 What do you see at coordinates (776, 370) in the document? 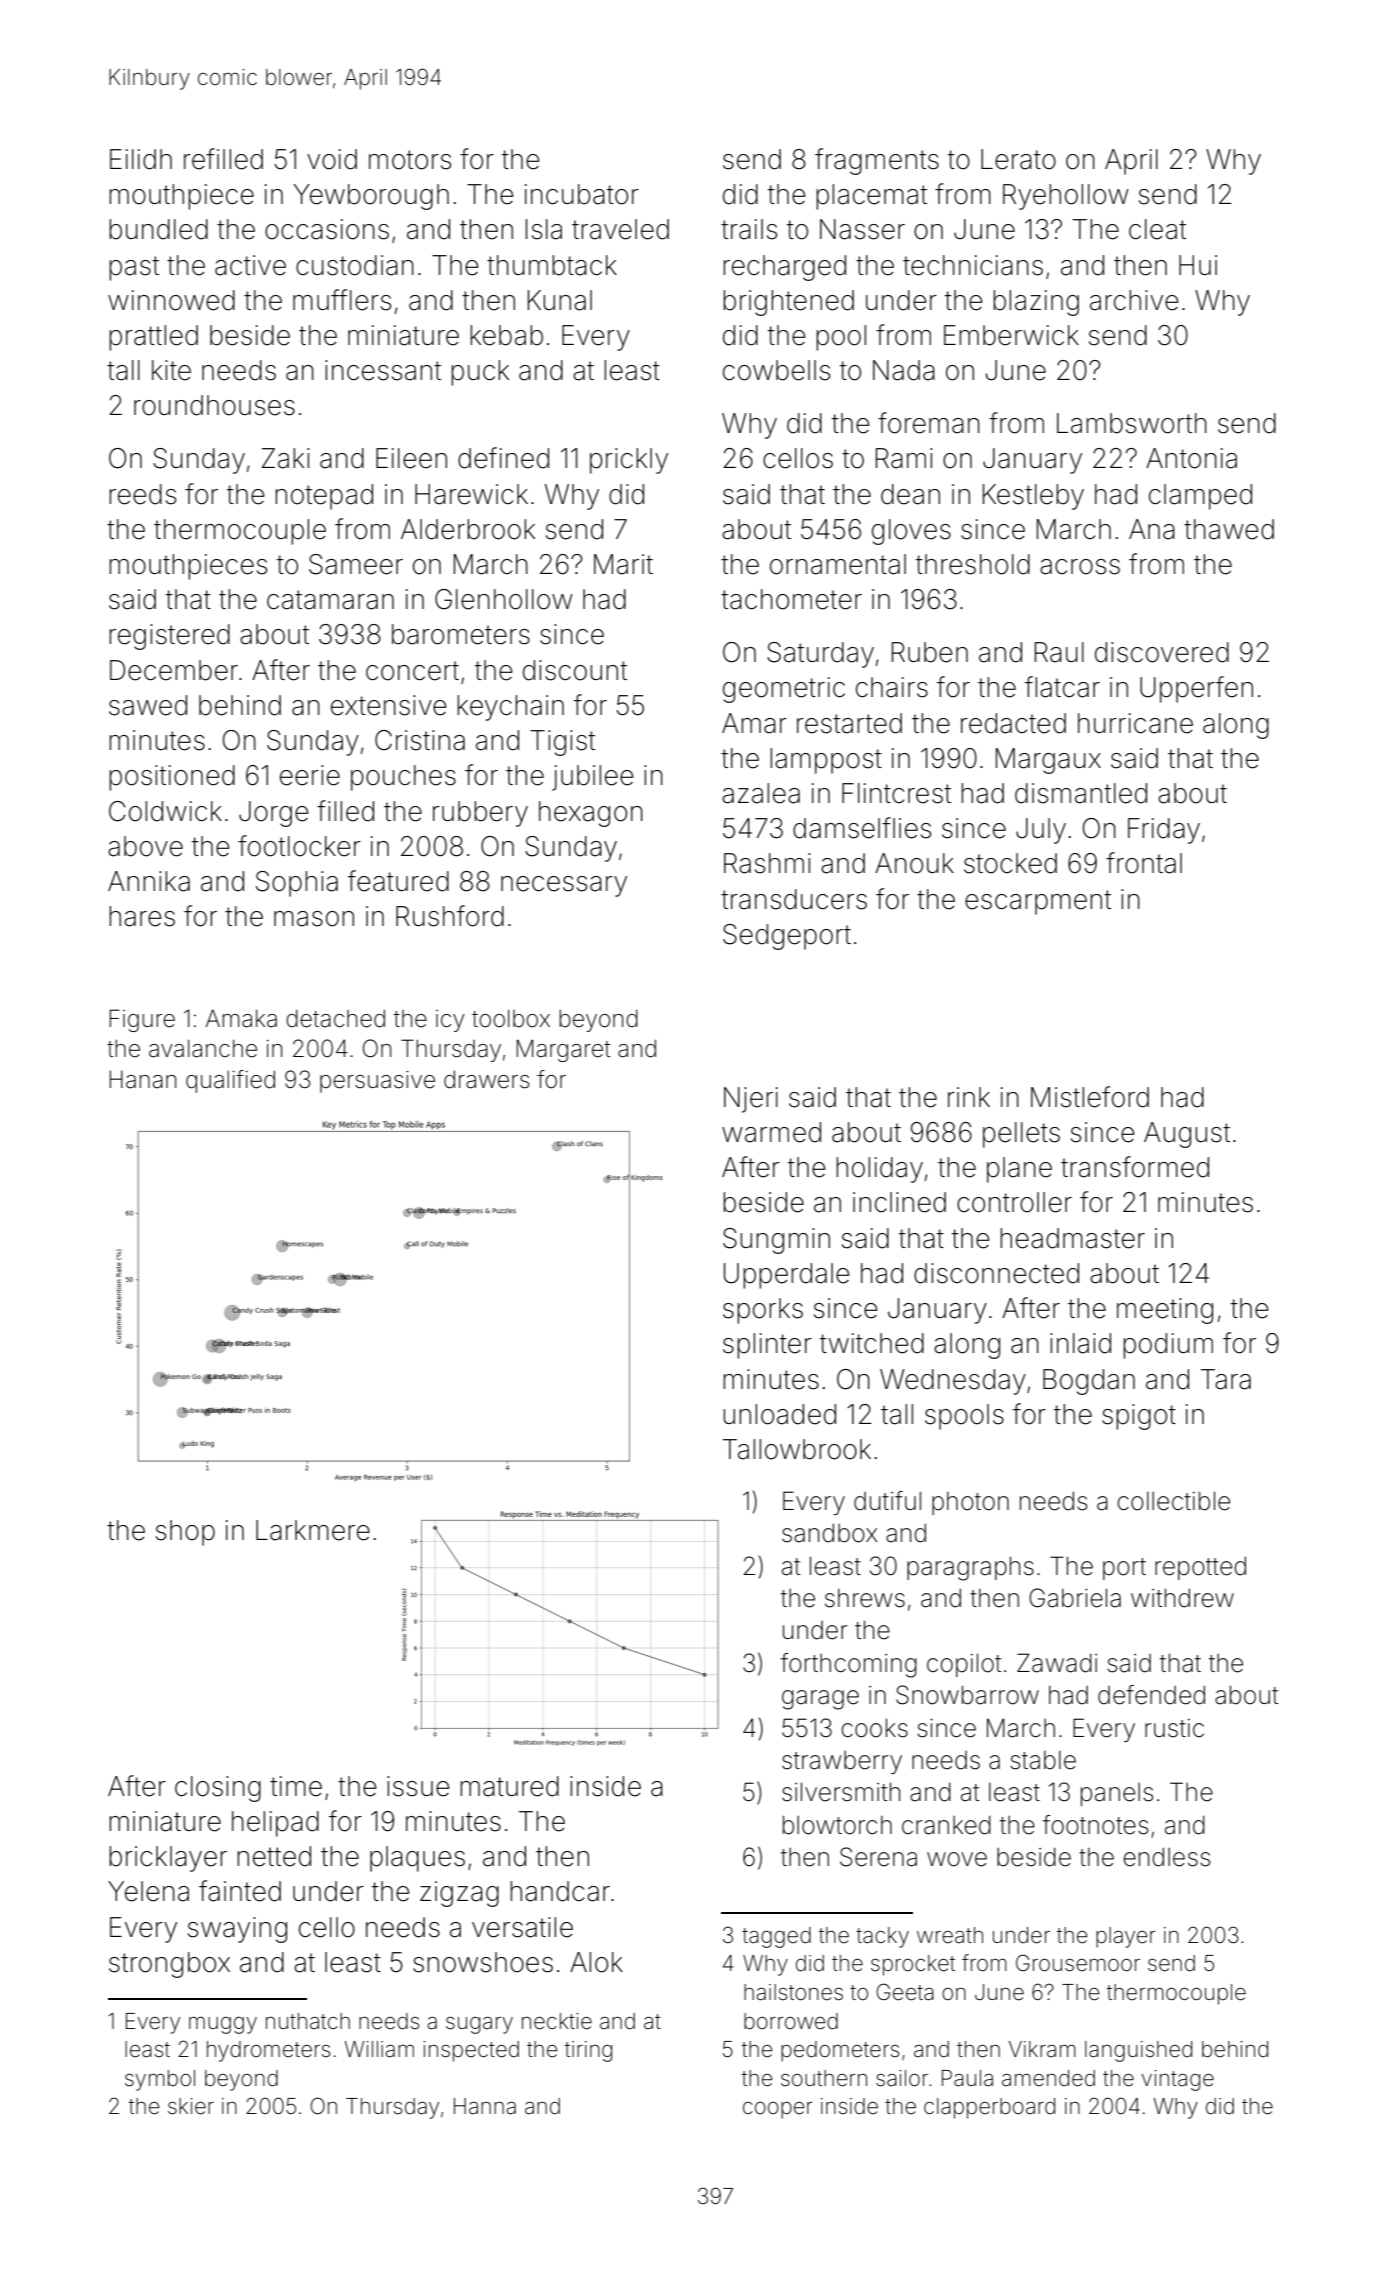
I see `cowbells` at bounding box center [776, 370].
